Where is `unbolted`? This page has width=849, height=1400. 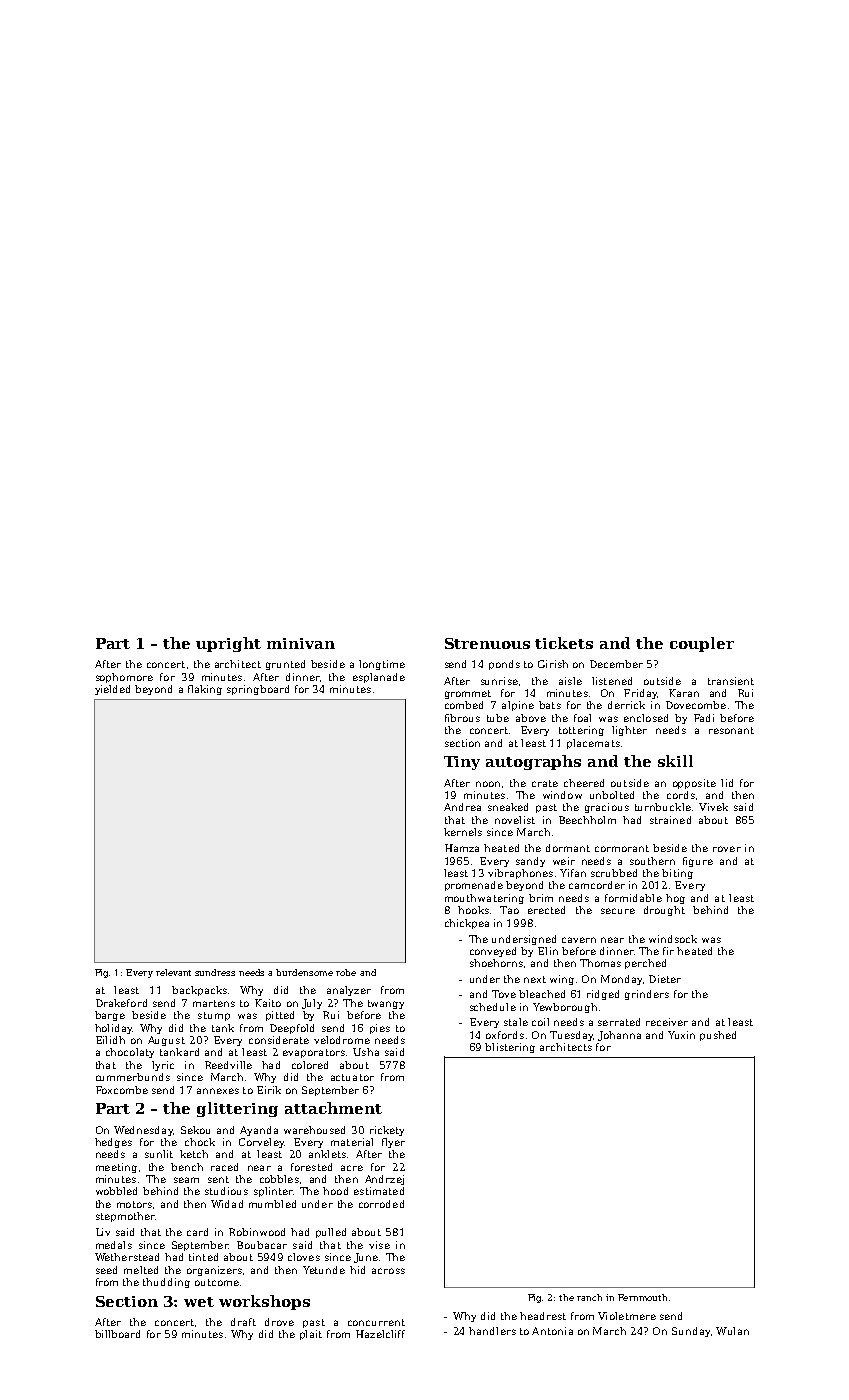 unbolted is located at coordinates (612, 795).
